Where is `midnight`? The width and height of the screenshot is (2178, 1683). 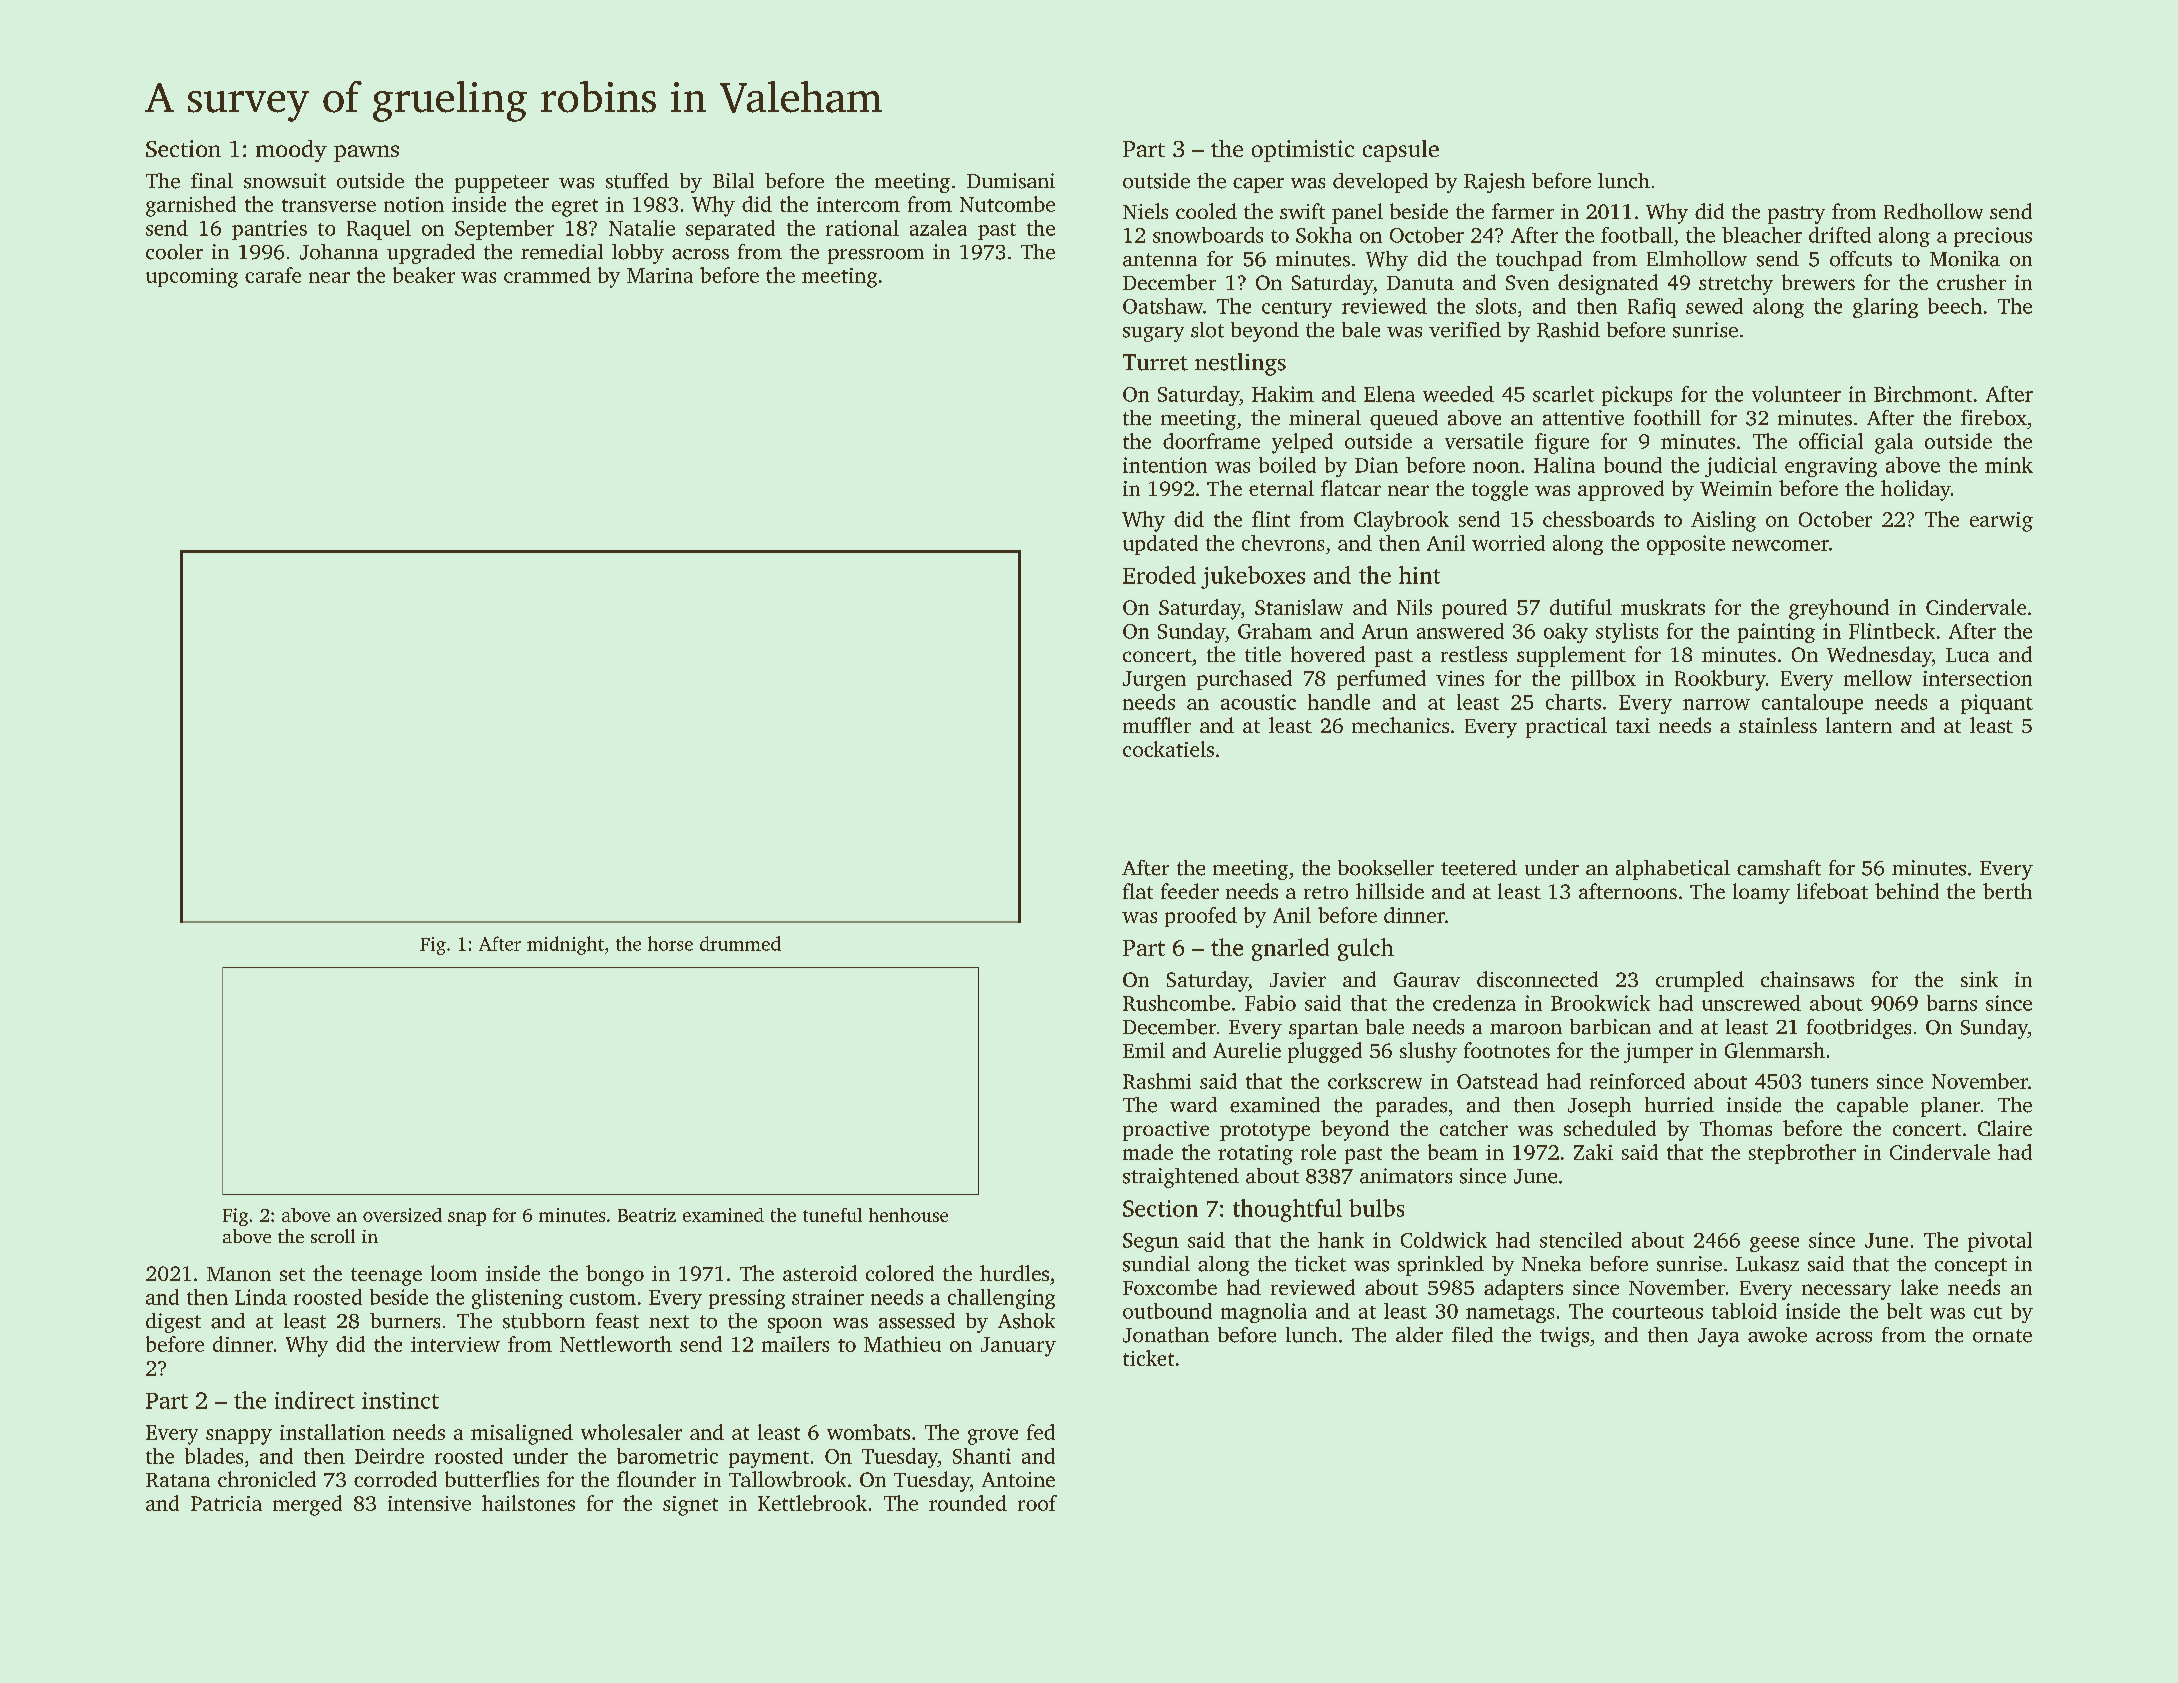
midnight is located at coordinates (565, 945).
